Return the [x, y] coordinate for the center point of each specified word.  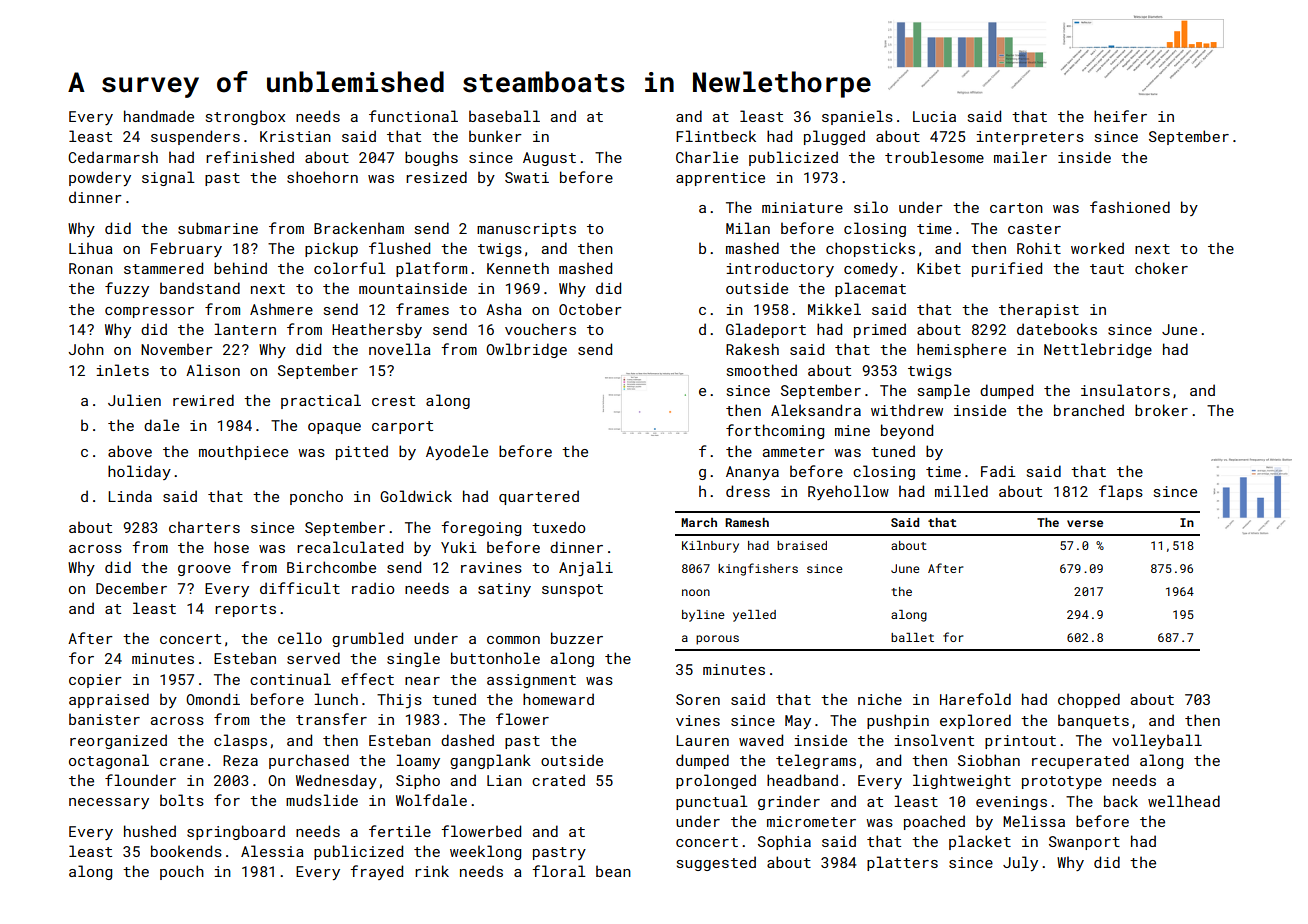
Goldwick [416, 496]
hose [231, 547]
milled [961, 491]
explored [975, 721]
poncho [316, 497]
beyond [907, 431]
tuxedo [558, 527]
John [86, 349]
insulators [1125, 390]
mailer [1020, 157]
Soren [698, 699]
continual [290, 679]
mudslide [322, 800]
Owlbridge [526, 350]
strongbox [245, 117]
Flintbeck [716, 136]
